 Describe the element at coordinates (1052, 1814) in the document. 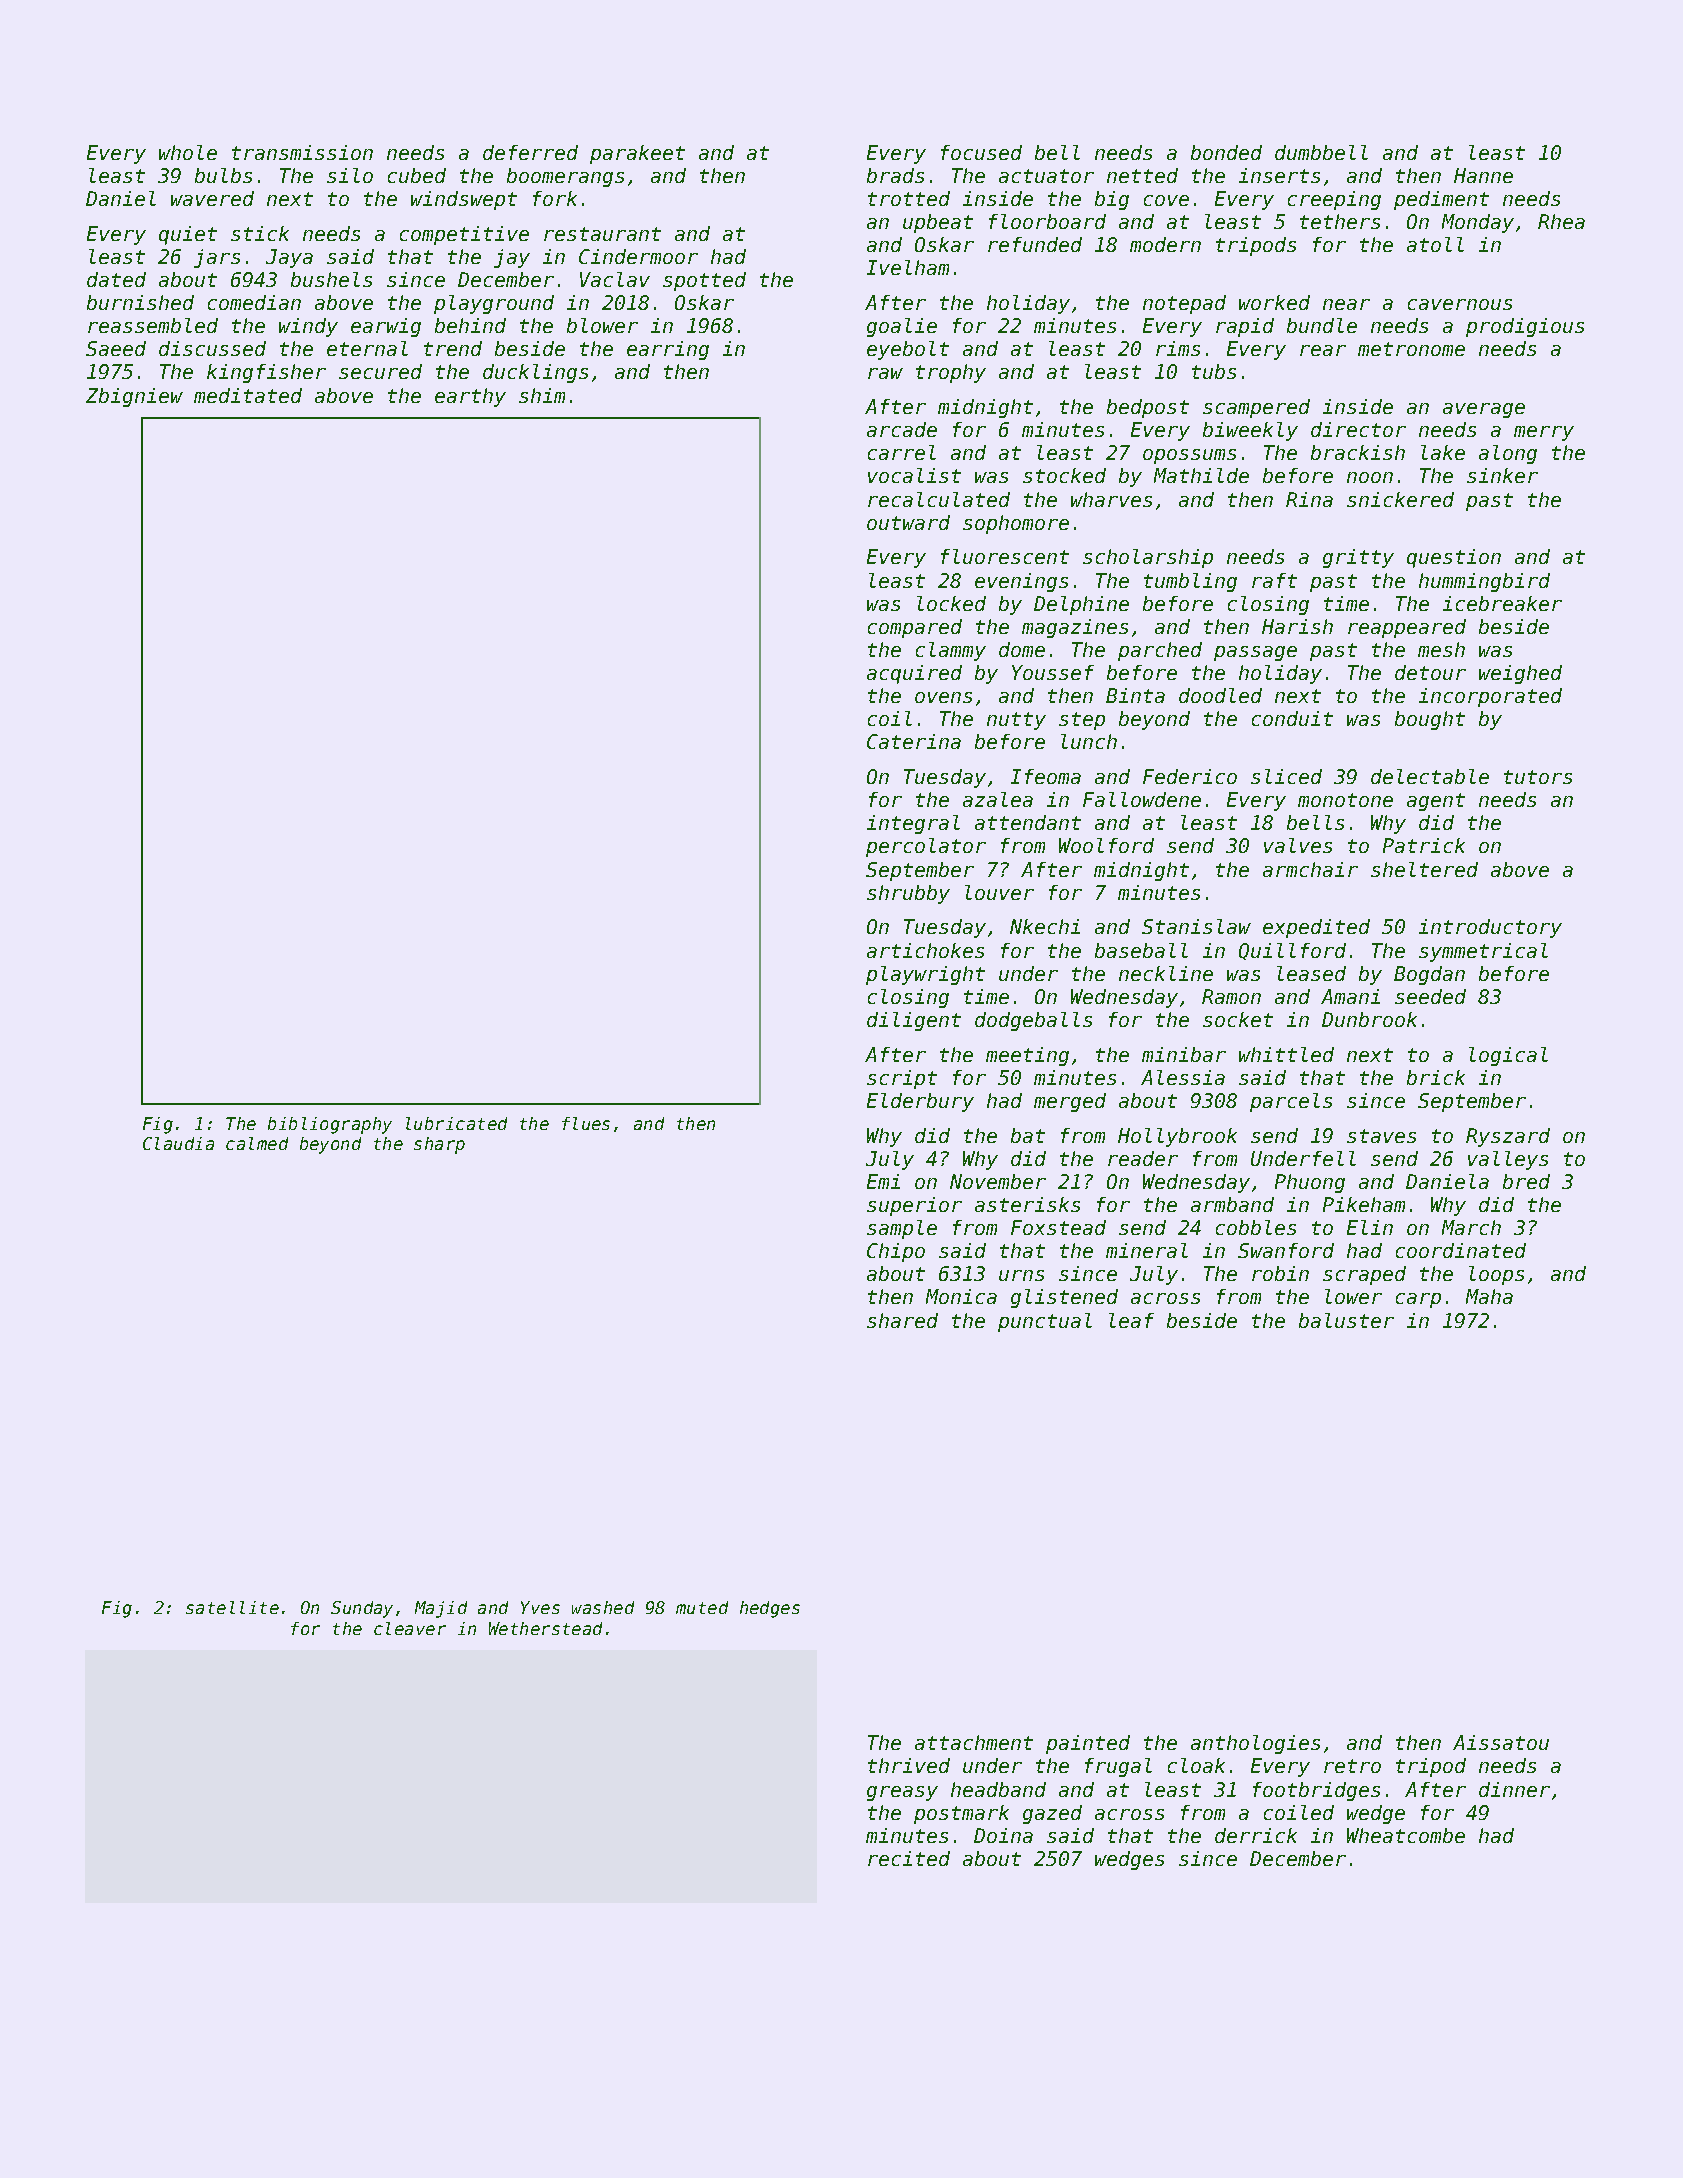

I see `gazed` at that location.
